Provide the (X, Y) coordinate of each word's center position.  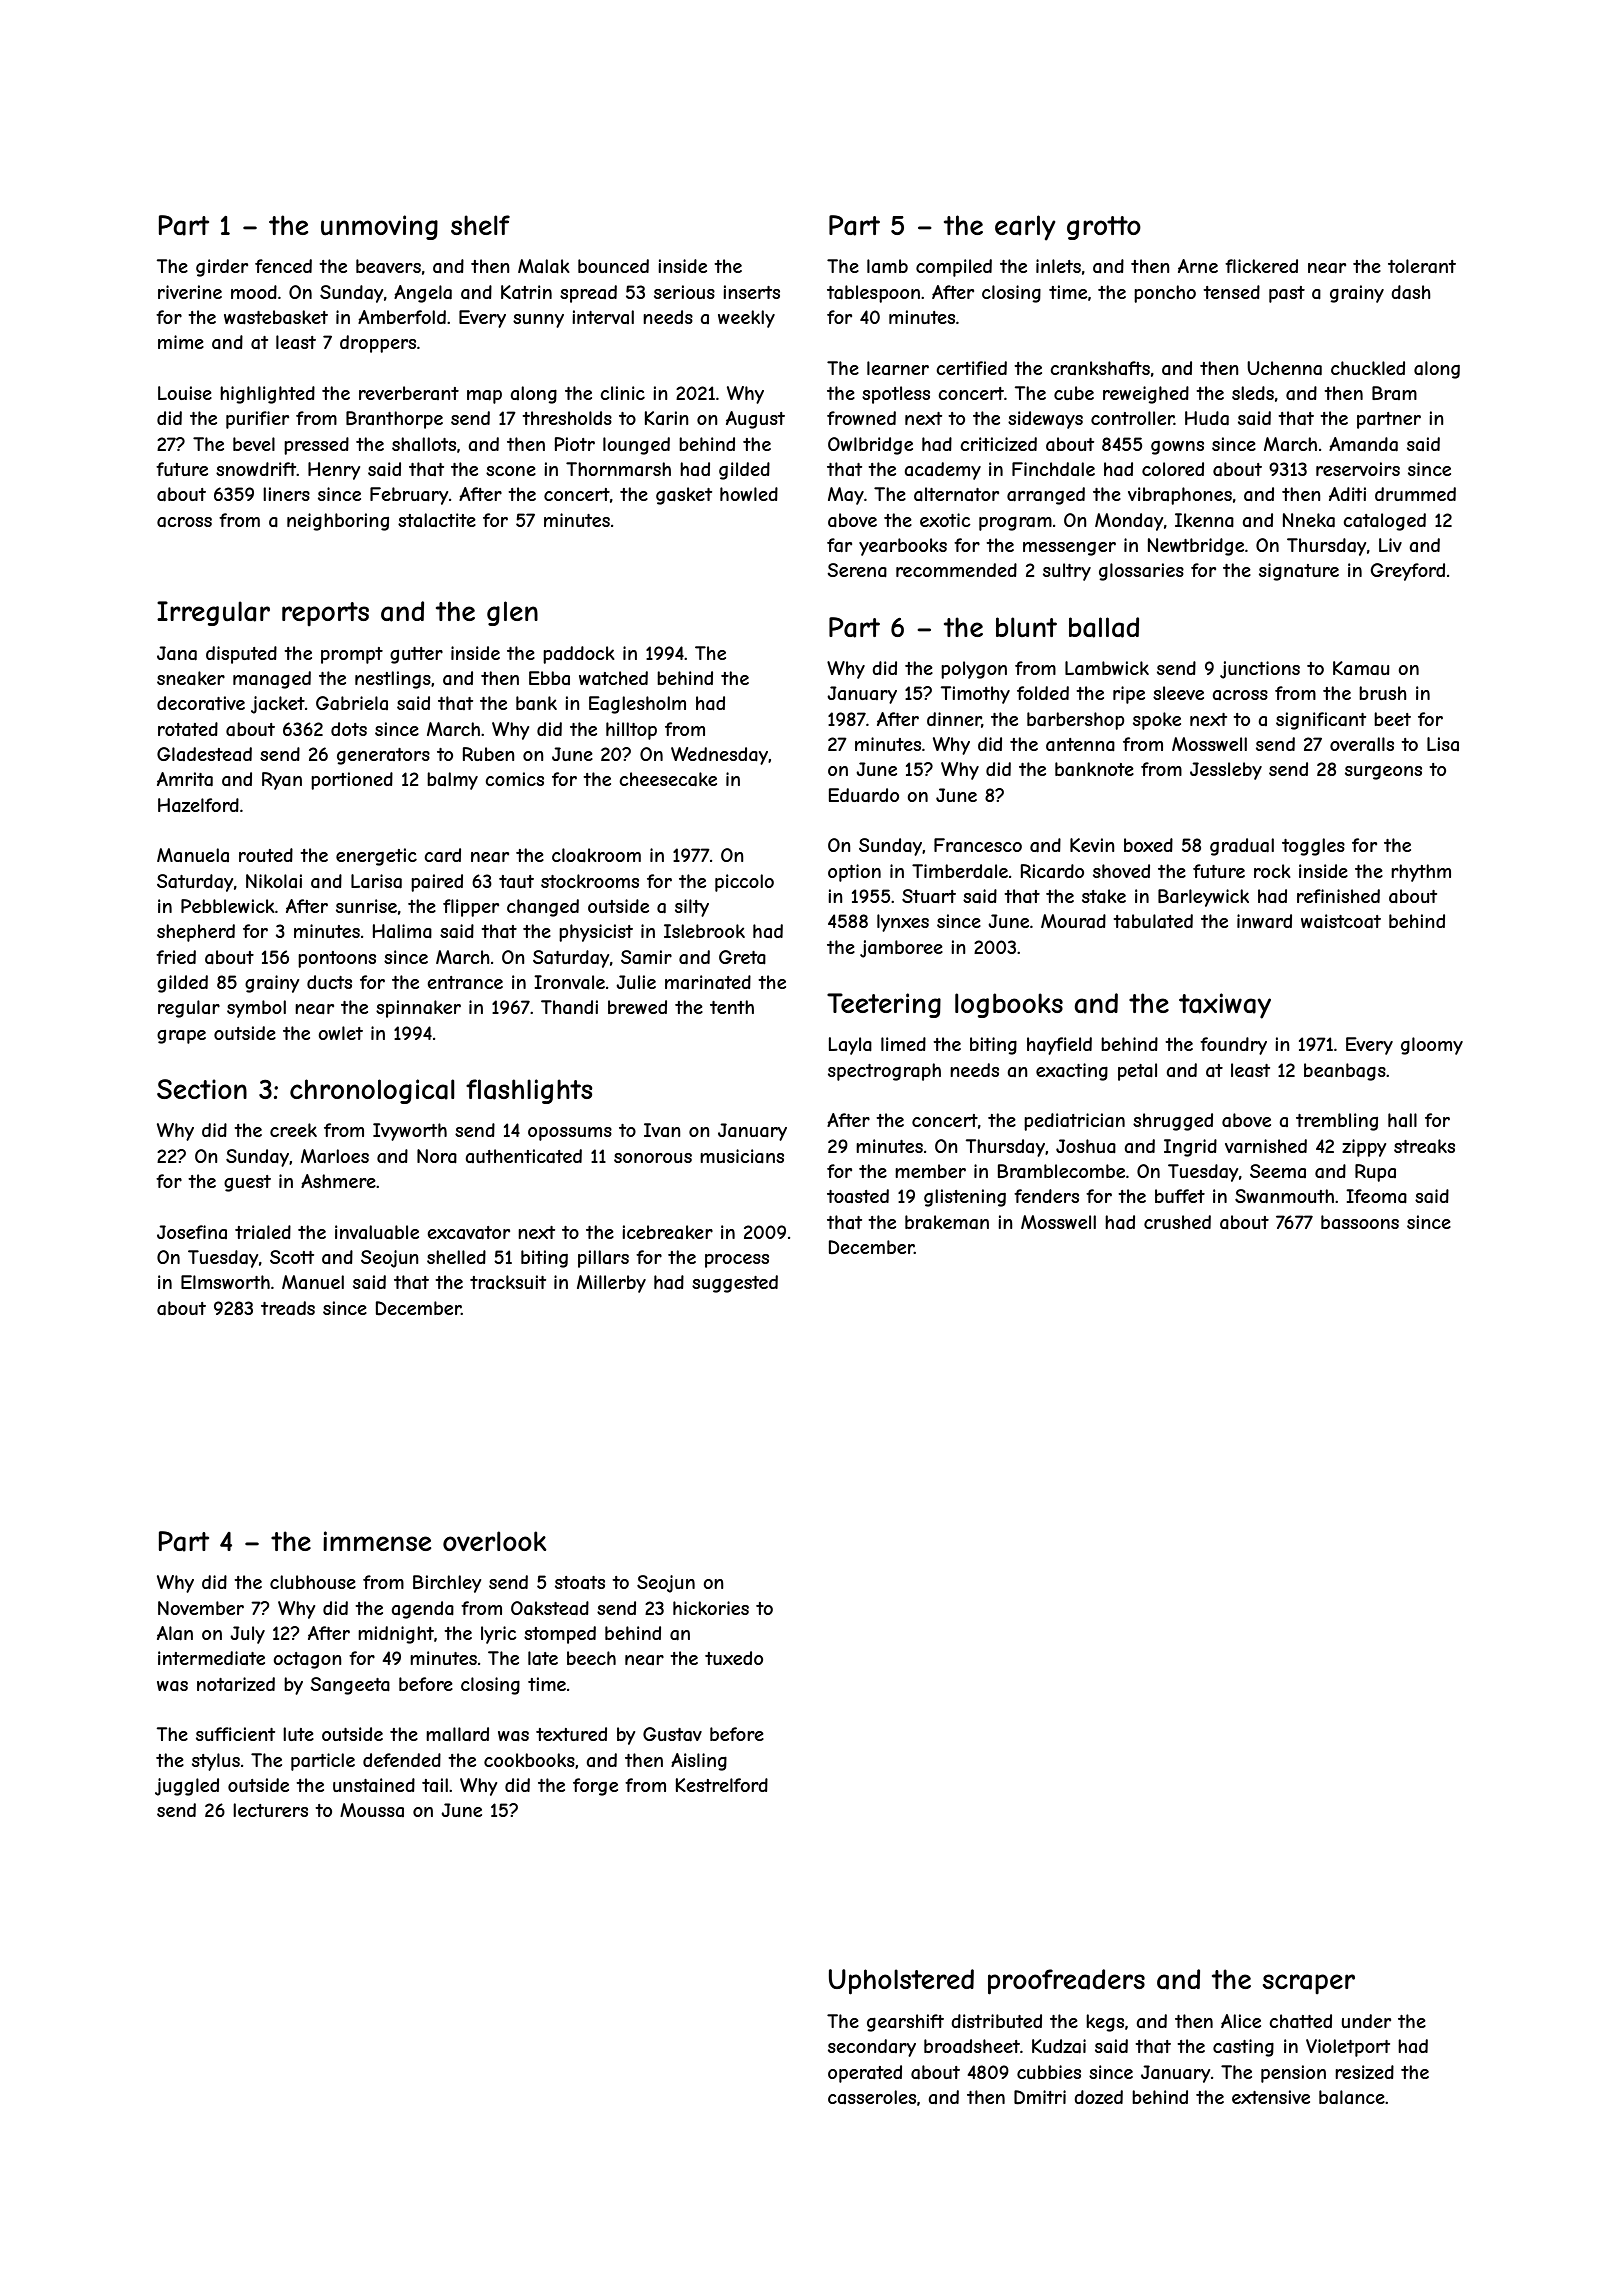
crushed (1177, 1222)
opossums (570, 1134)
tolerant (1422, 266)
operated (865, 2074)
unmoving (379, 227)
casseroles (872, 2097)
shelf (480, 225)
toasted (858, 1196)
